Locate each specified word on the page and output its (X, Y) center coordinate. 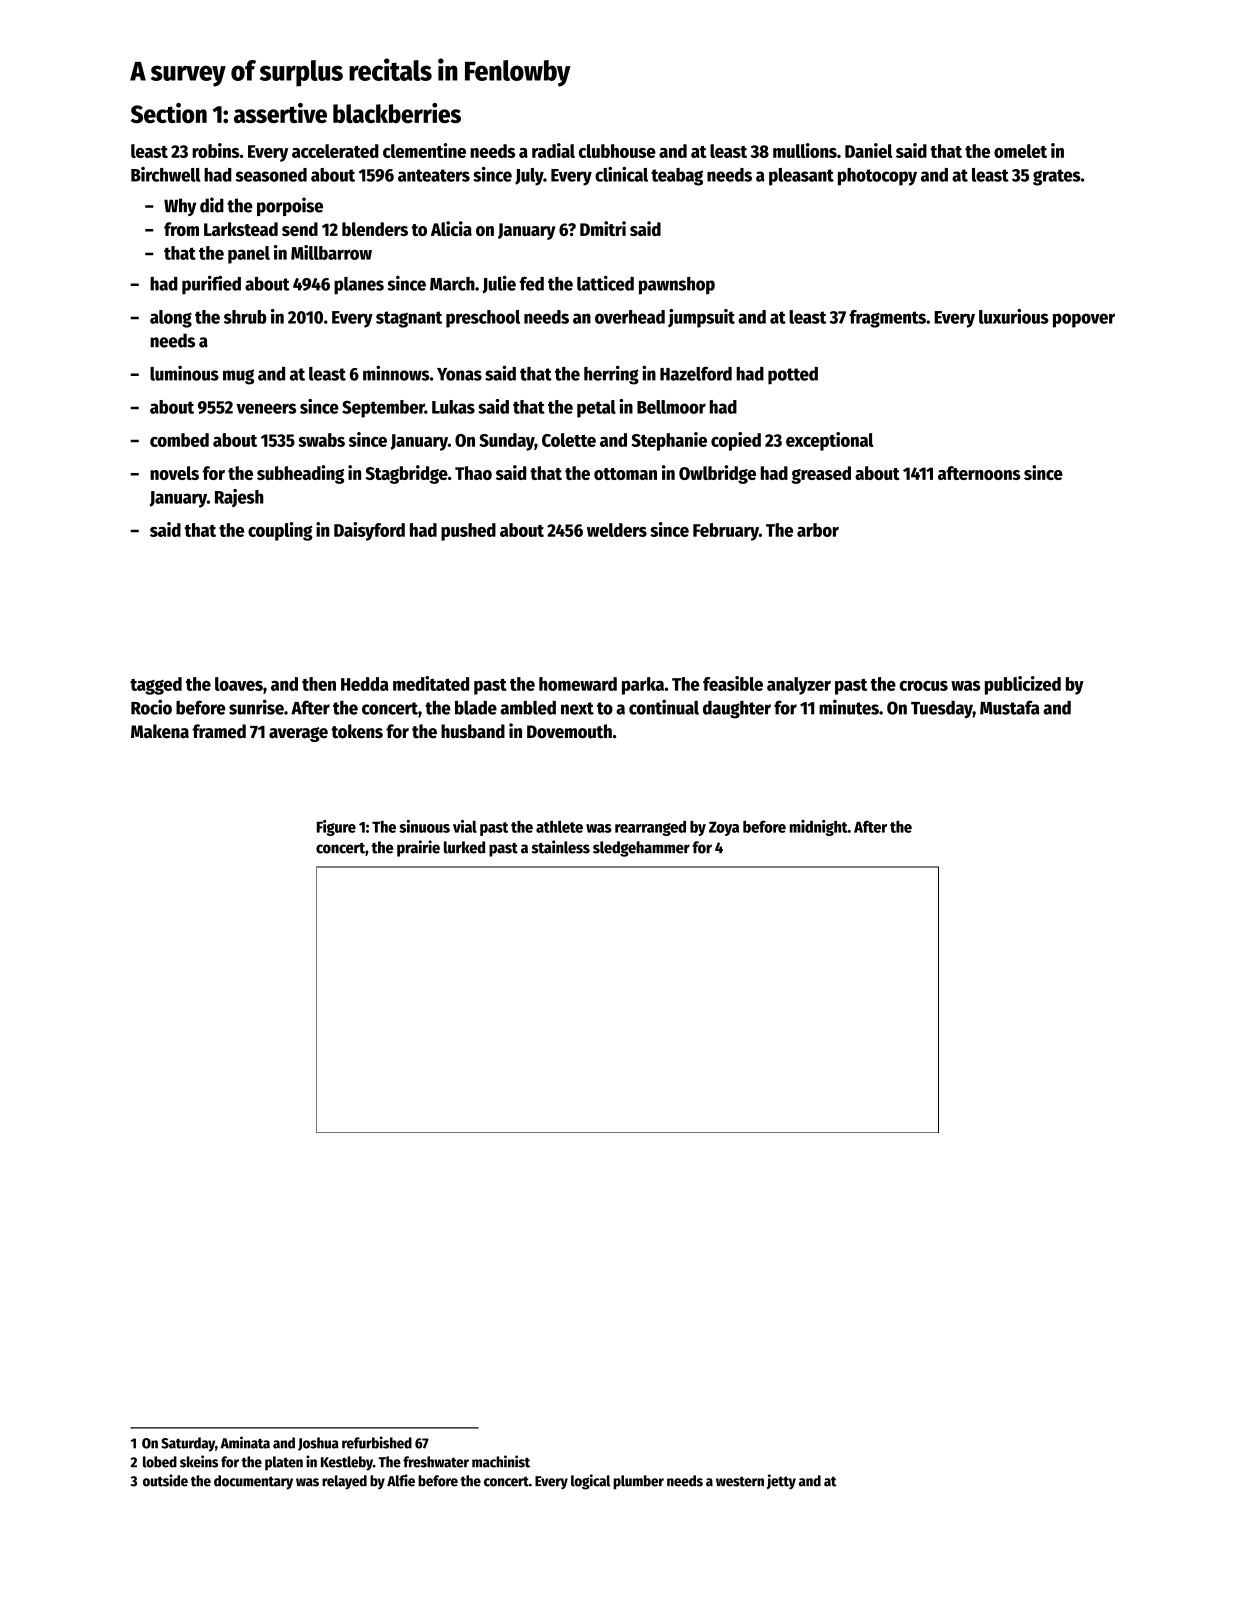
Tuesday (942, 710)
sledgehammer (641, 849)
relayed (344, 1482)
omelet (1020, 151)
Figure (336, 828)
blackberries (397, 113)
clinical (621, 174)
